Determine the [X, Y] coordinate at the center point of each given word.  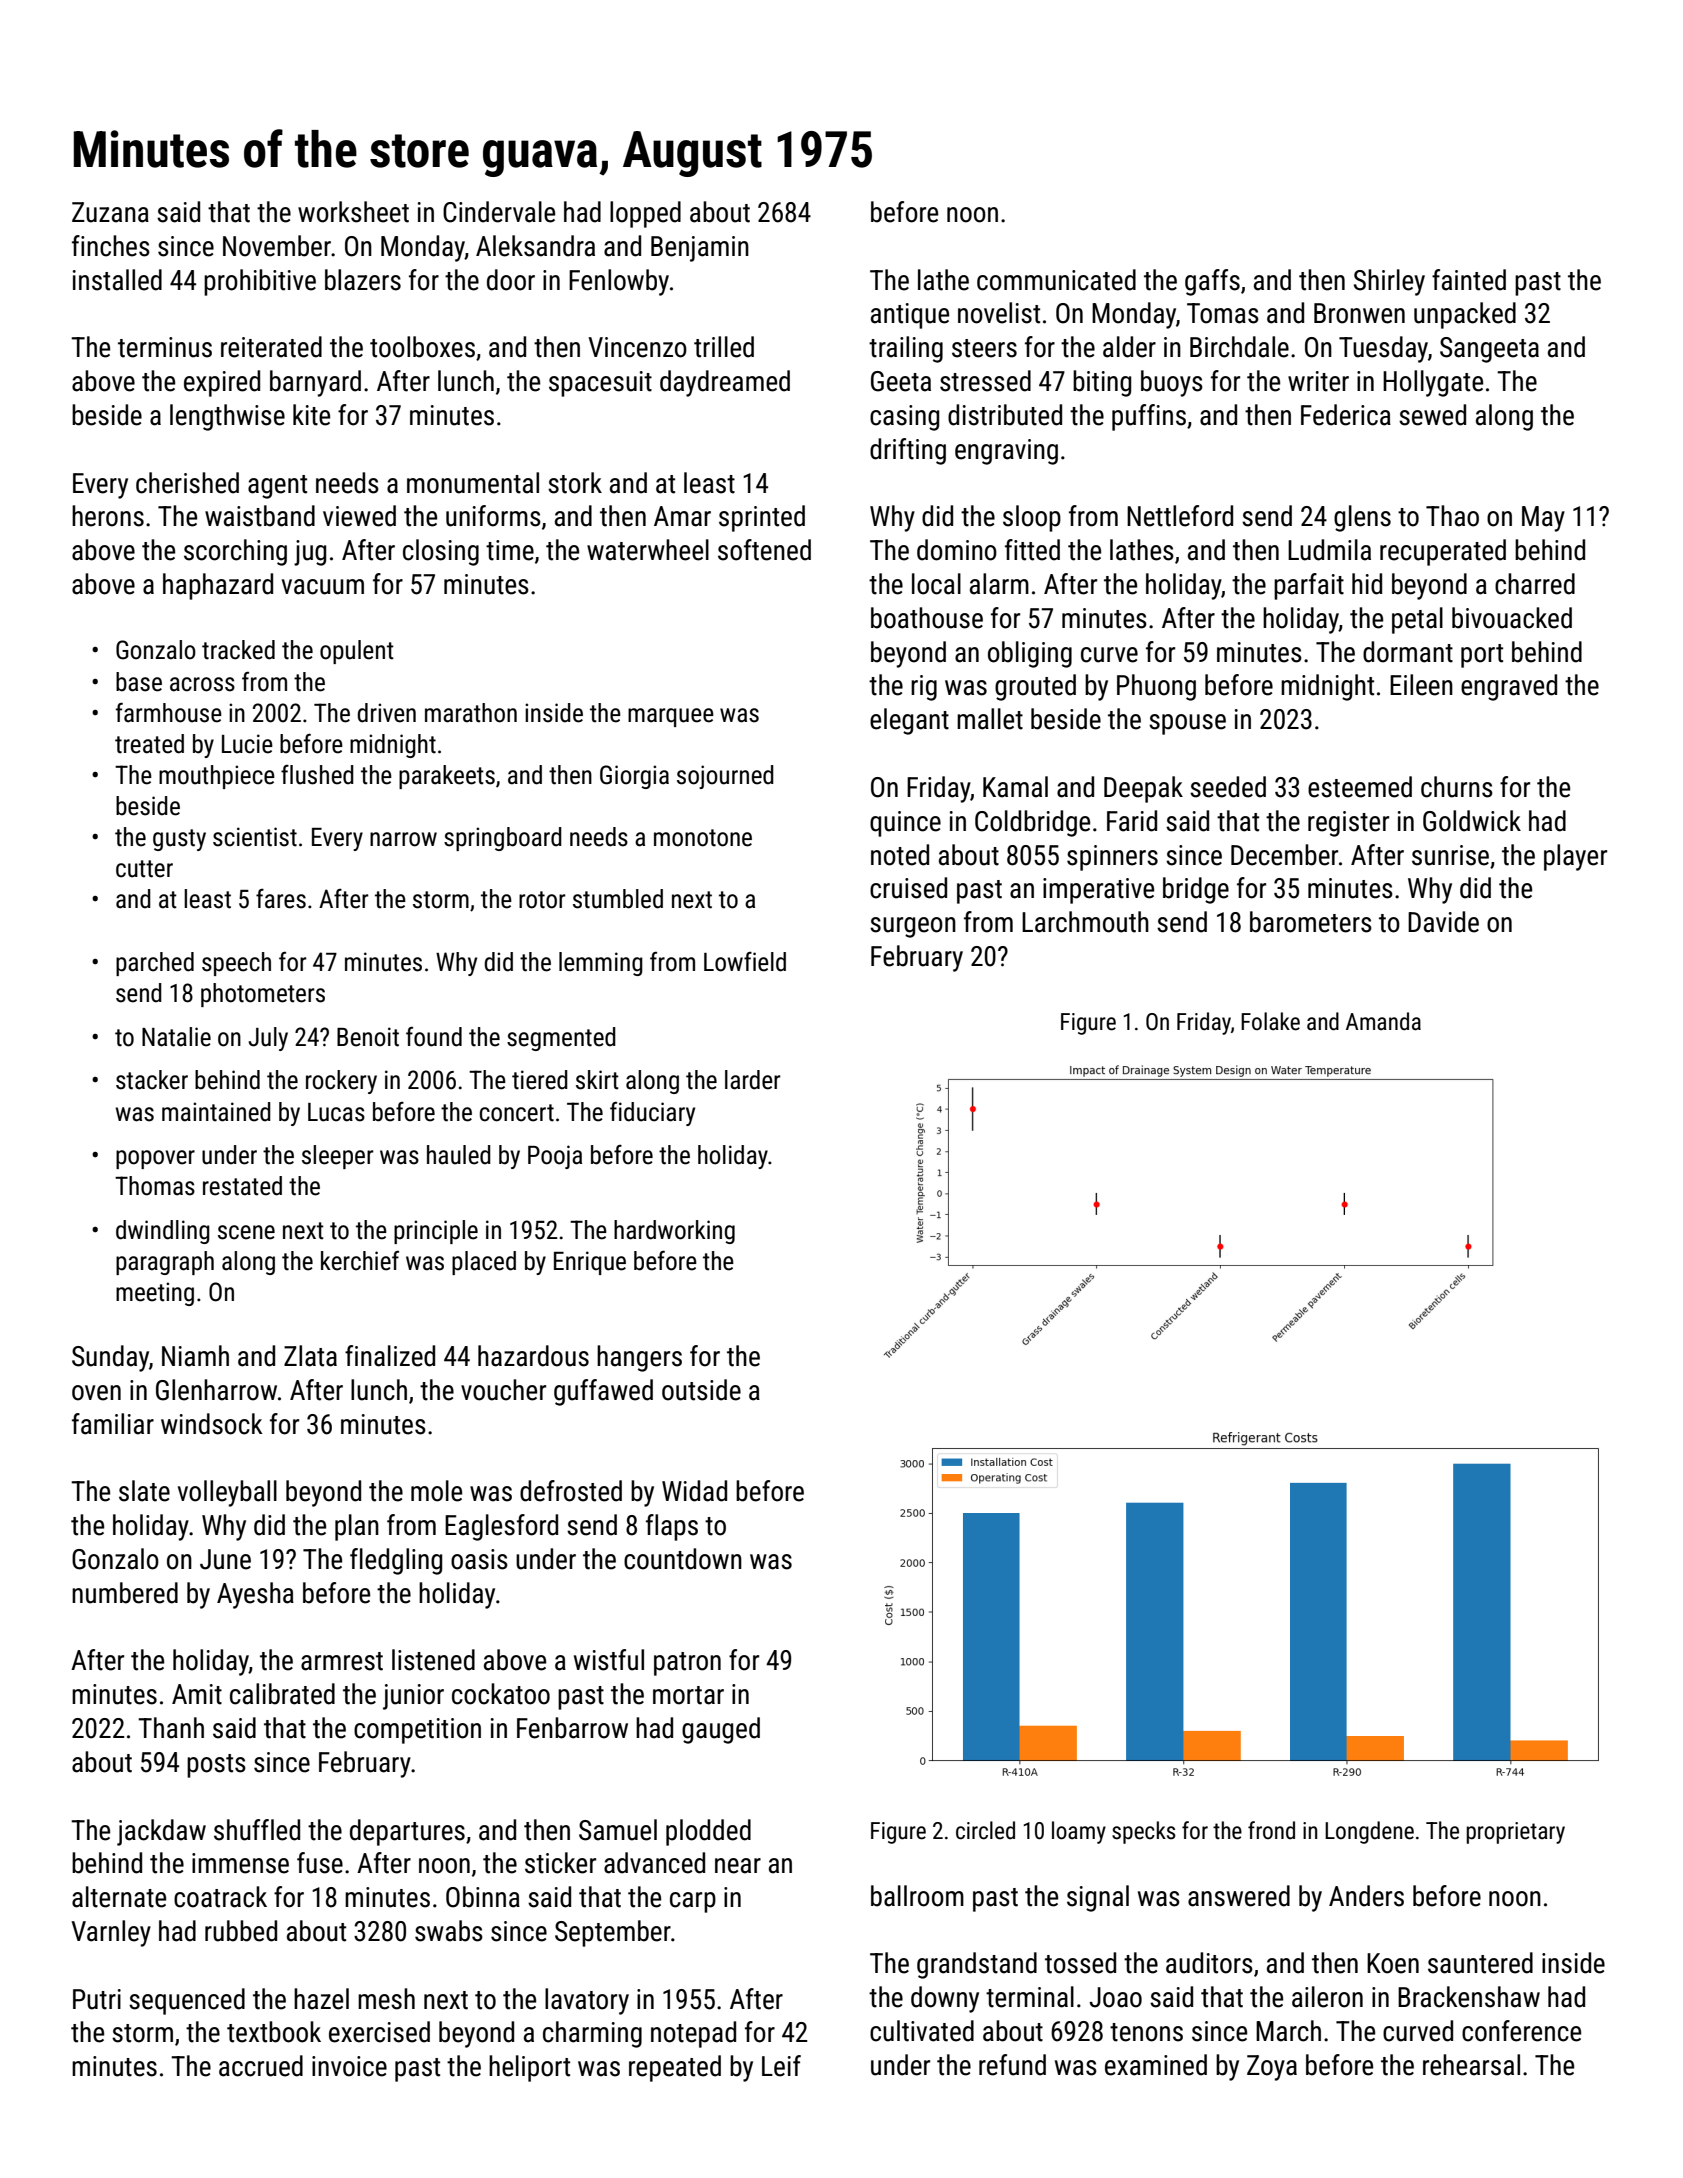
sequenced [187, 2001]
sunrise [1450, 855]
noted [900, 855]
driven [386, 713]
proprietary [1515, 1833]
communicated [1056, 280]
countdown [683, 1559]
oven [96, 1393]
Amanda [1383, 1021]
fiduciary [652, 1114]
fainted [1469, 280]
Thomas [155, 1186]
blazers [363, 280]
